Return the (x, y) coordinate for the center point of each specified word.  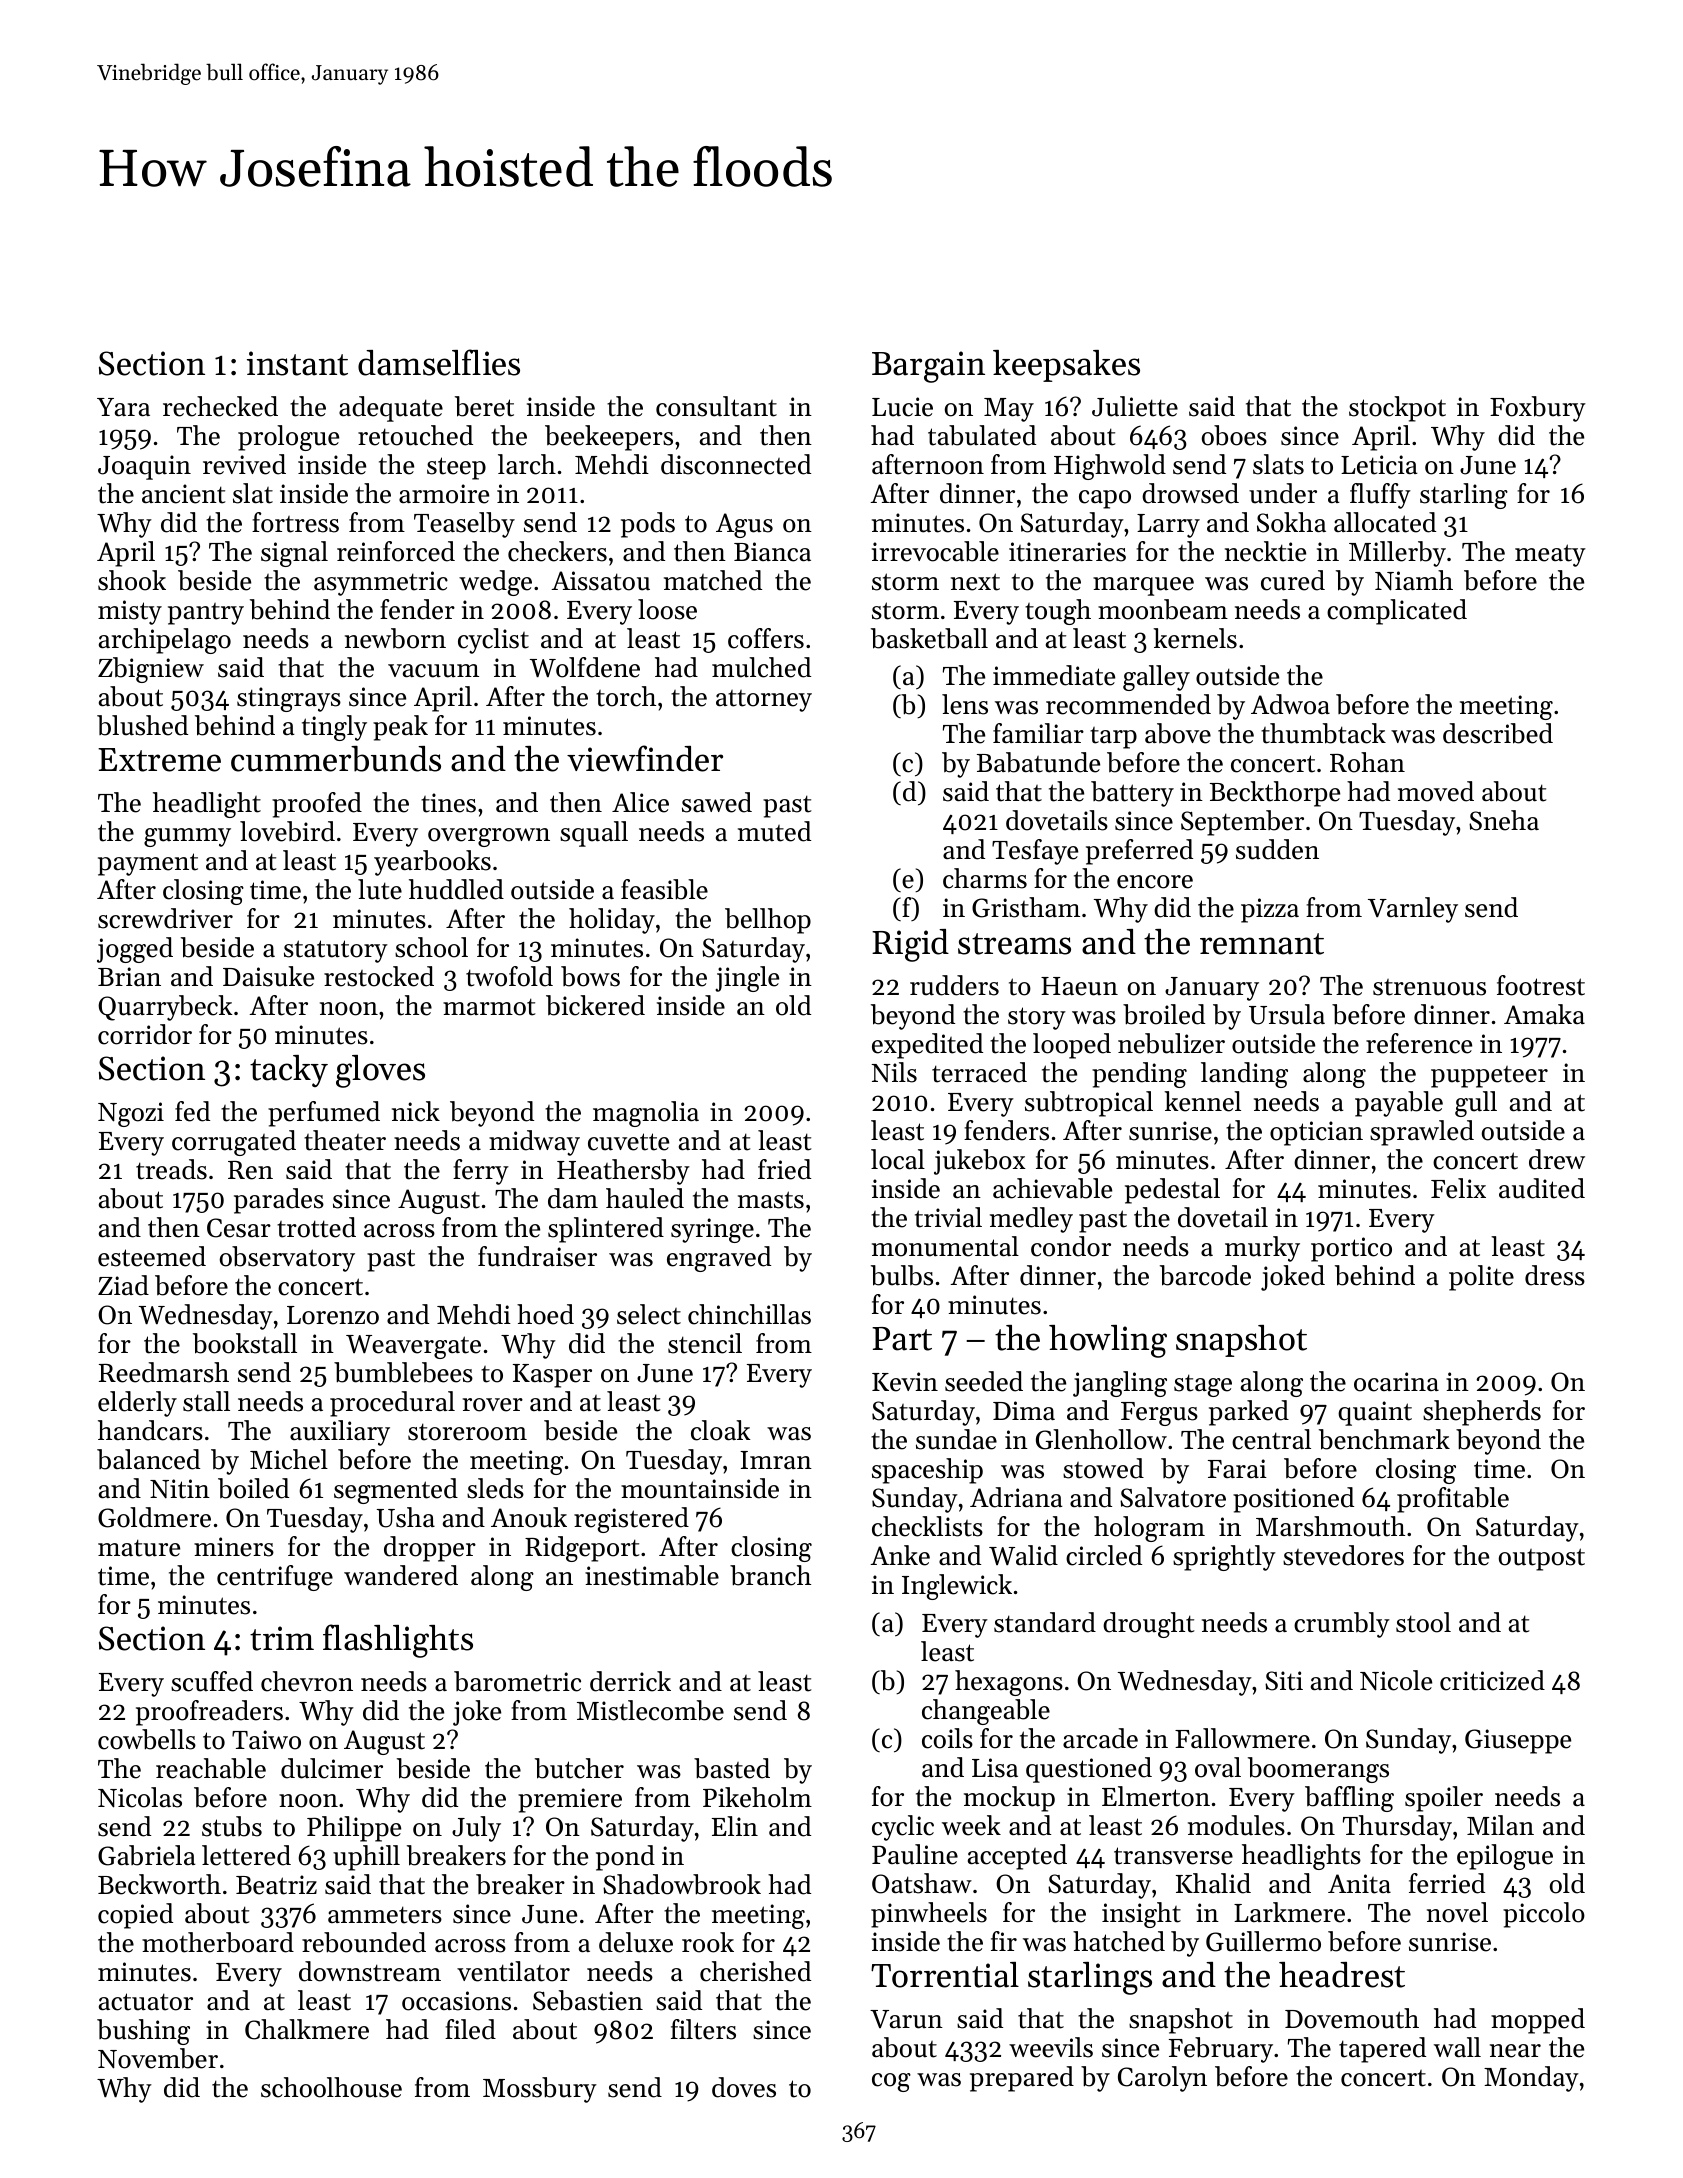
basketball (929, 638)
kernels (1195, 638)
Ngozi (131, 1114)
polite (1481, 1278)
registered (631, 1520)
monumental (945, 1246)
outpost (1542, 1559)
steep (456, 468)
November (158, 2058)
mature (139, 1548)
